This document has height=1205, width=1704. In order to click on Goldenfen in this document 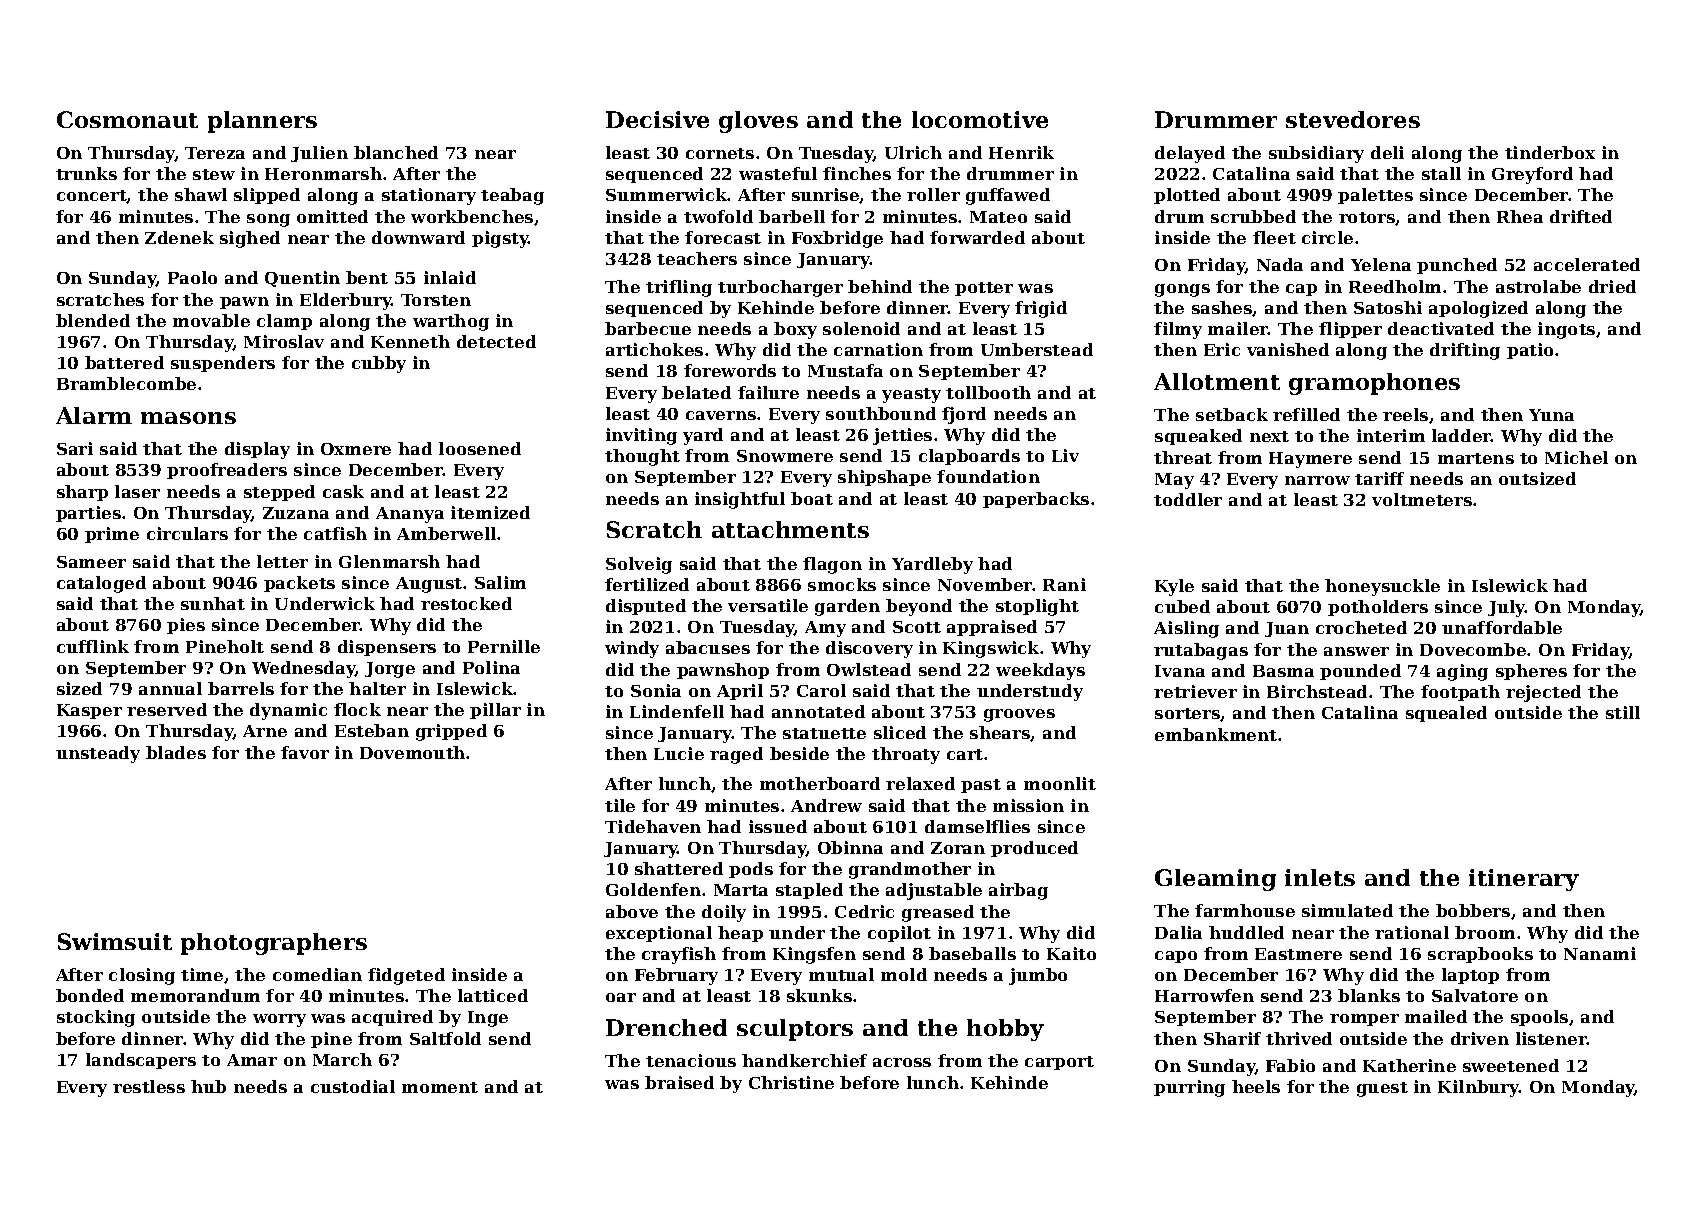, I will do `click(653, 889)`.
